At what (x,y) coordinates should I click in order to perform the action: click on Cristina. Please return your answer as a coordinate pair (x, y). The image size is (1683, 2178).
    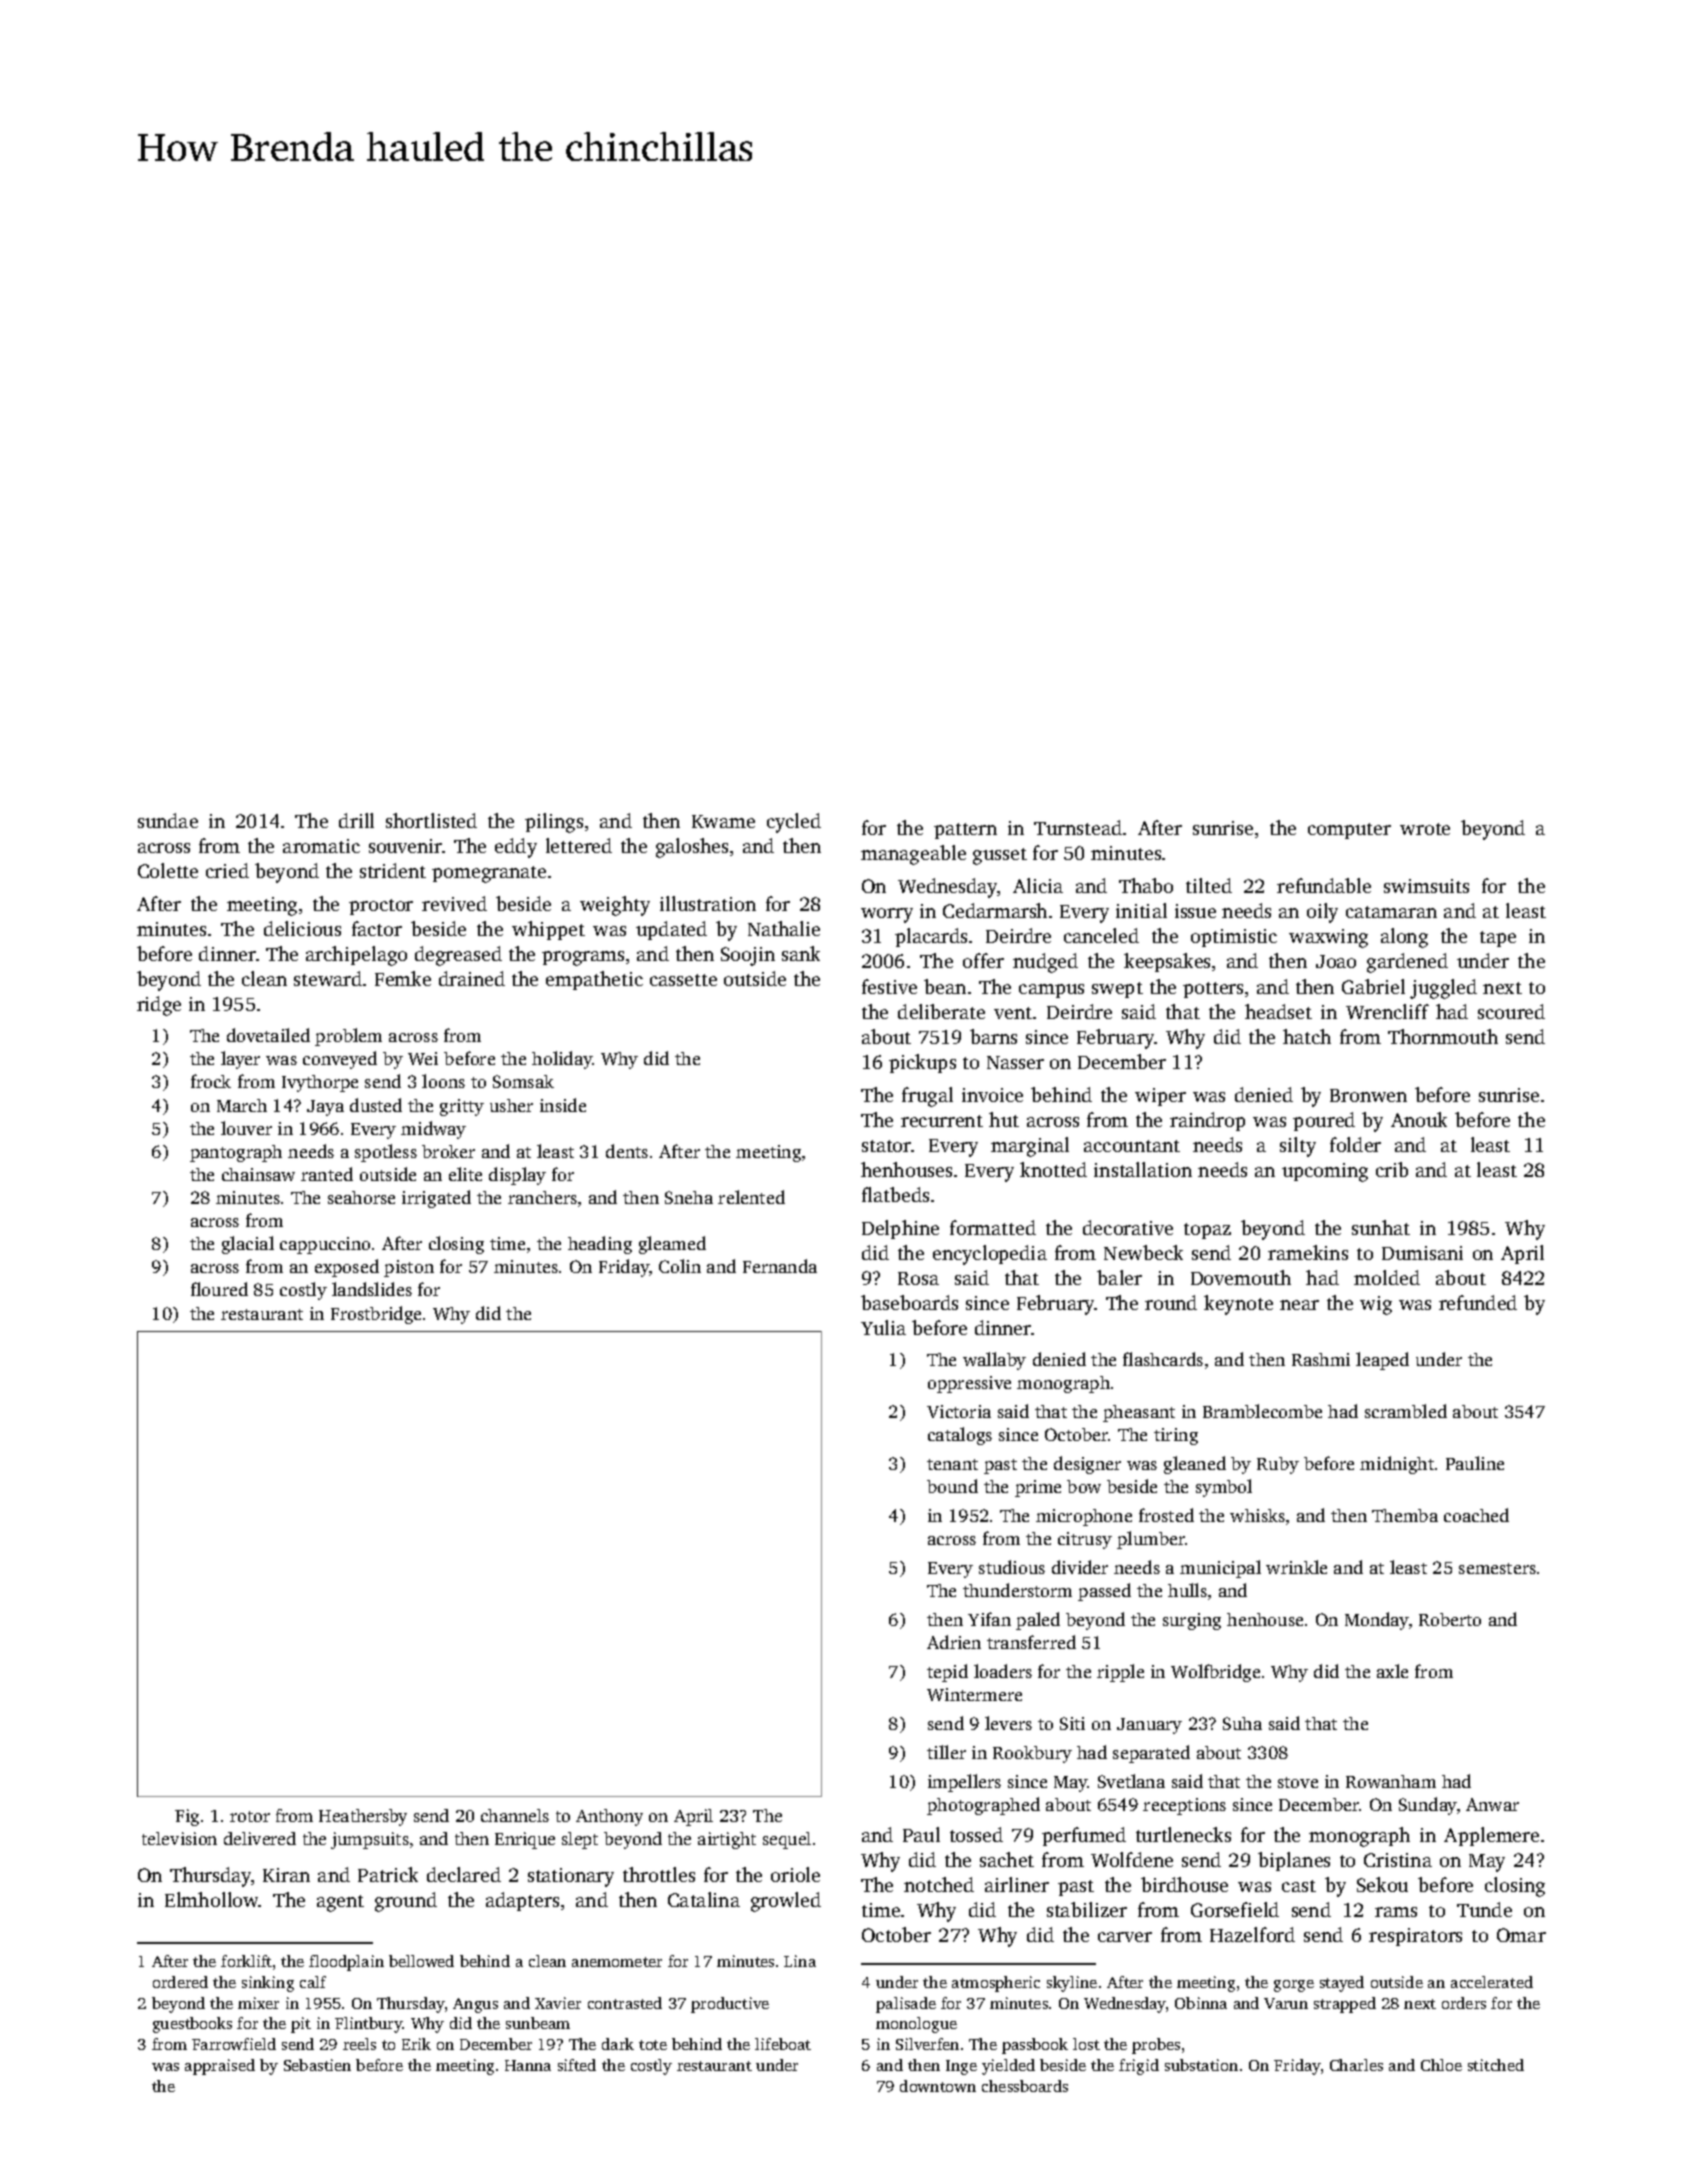
    Looking at the image, I should click on (1398, 1860).
